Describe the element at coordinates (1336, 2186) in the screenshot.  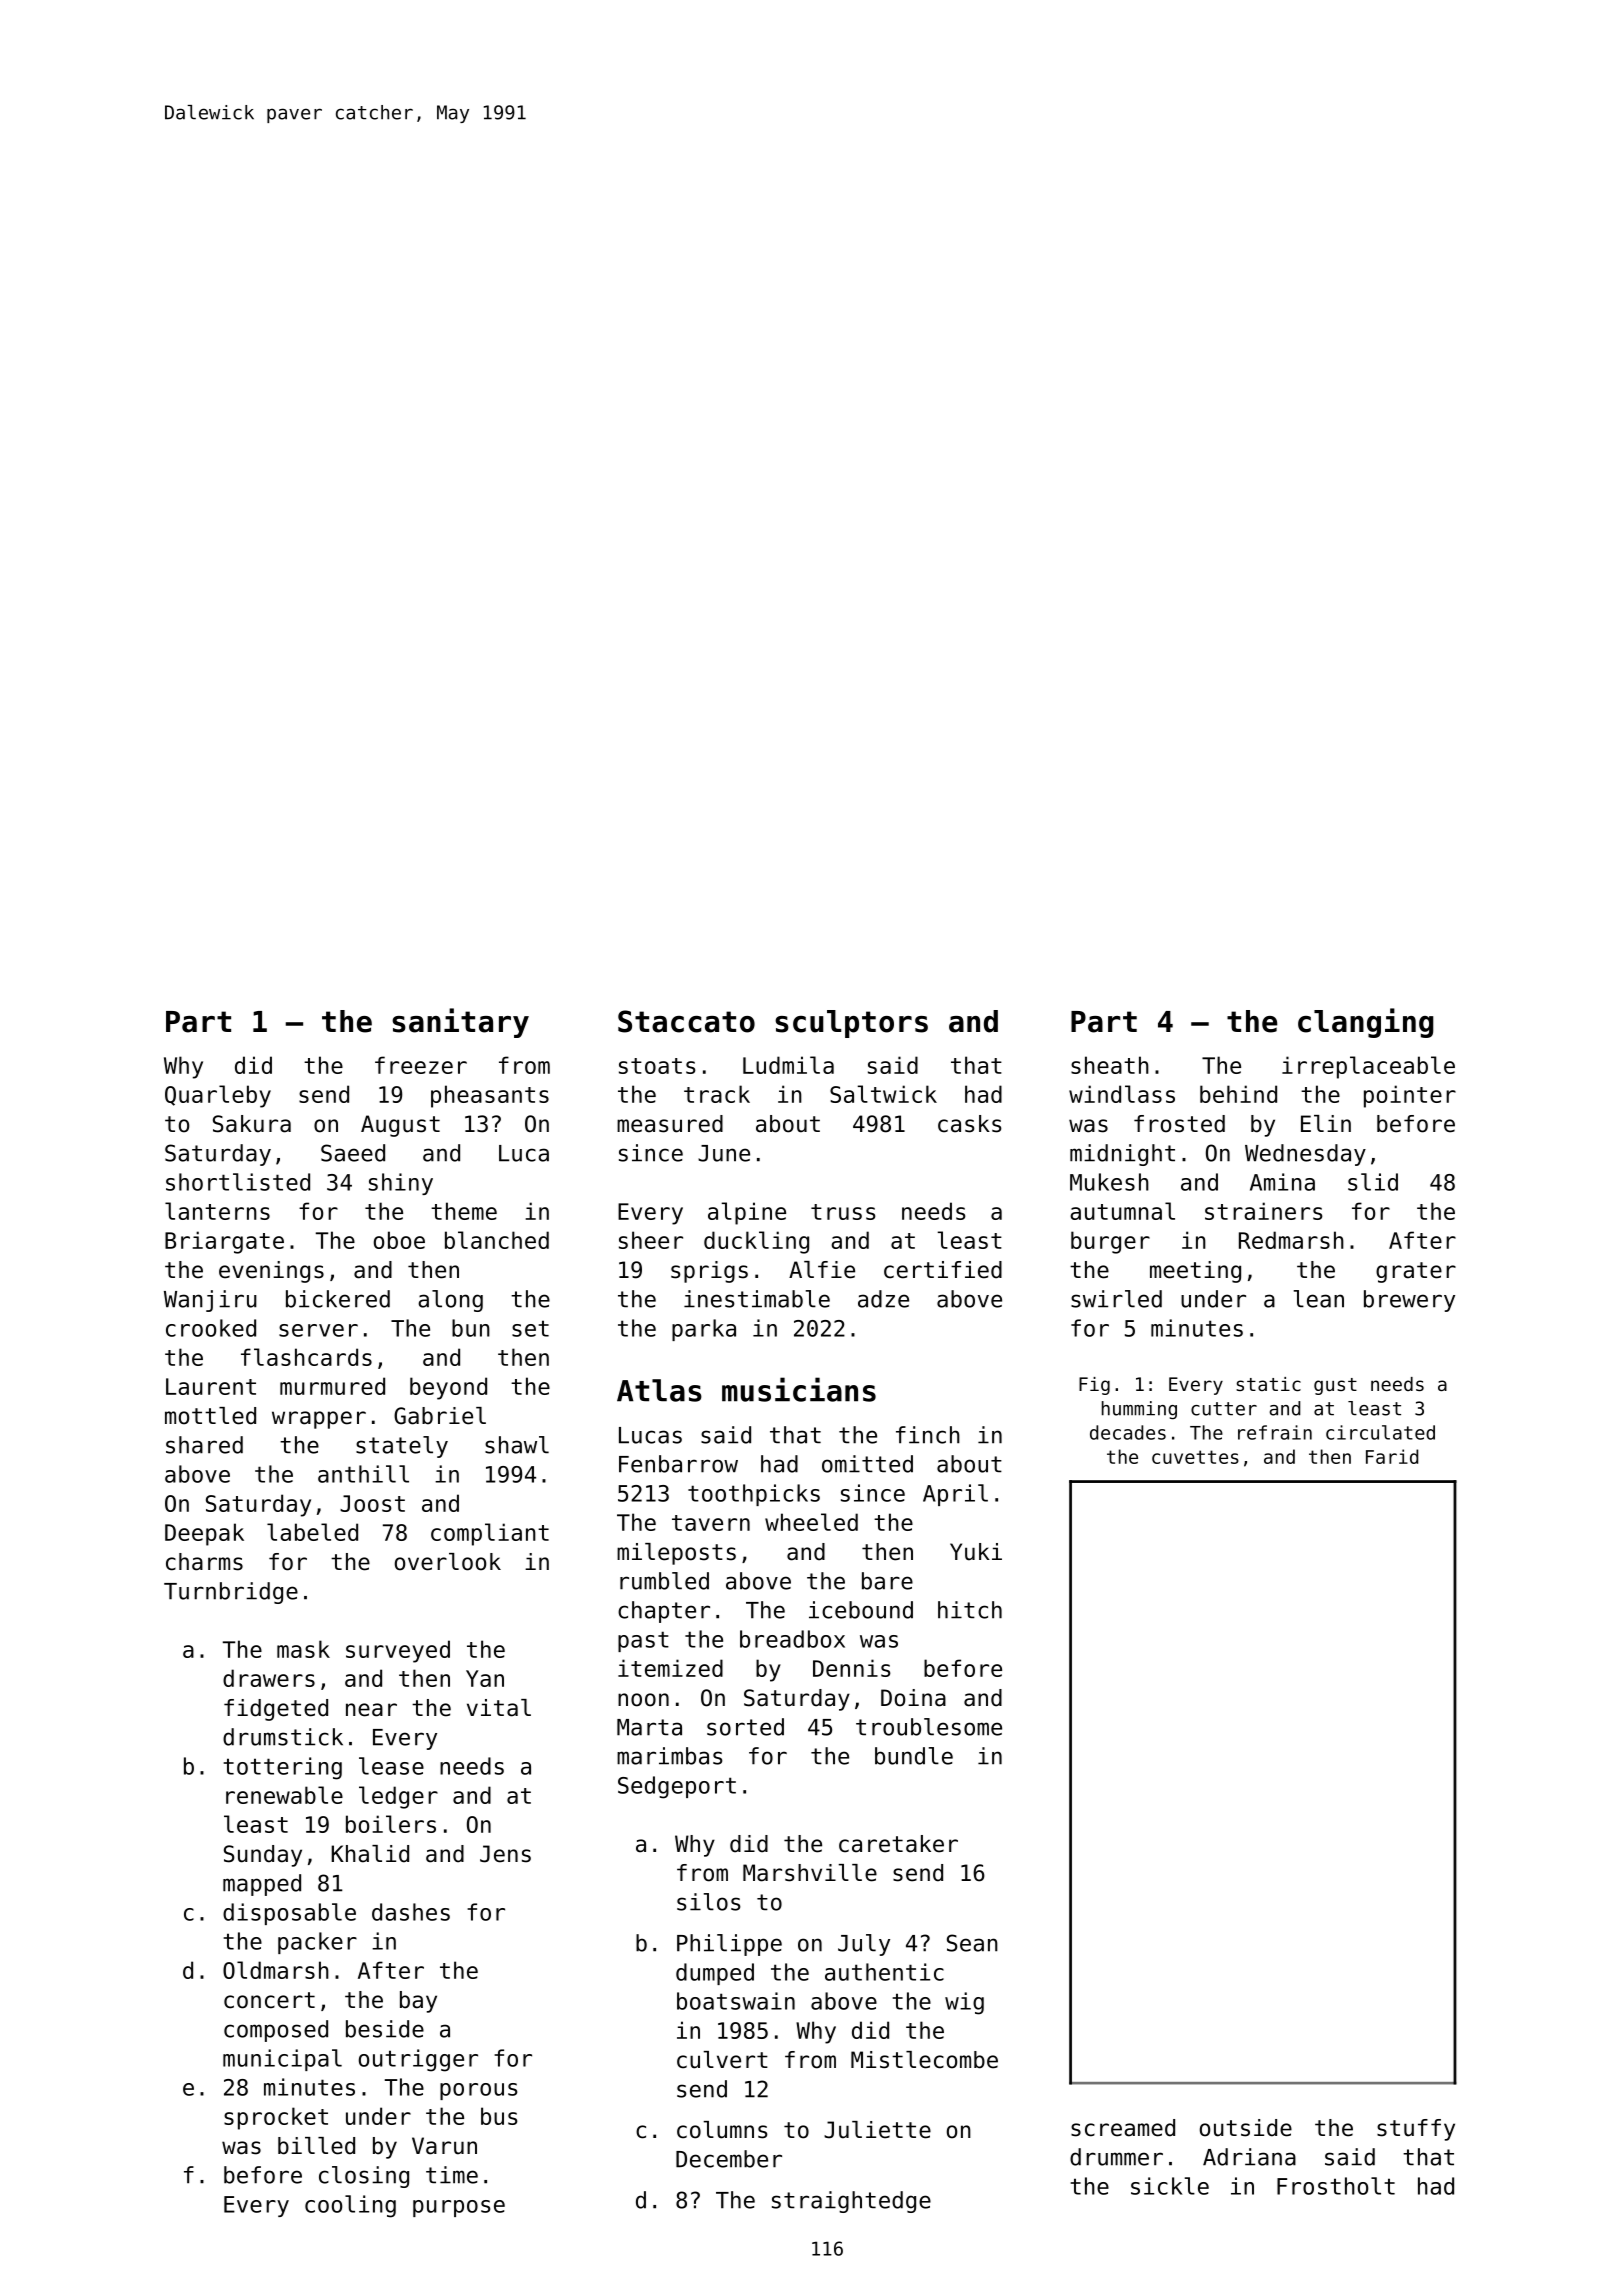
I see `Frostholt` at that location.
